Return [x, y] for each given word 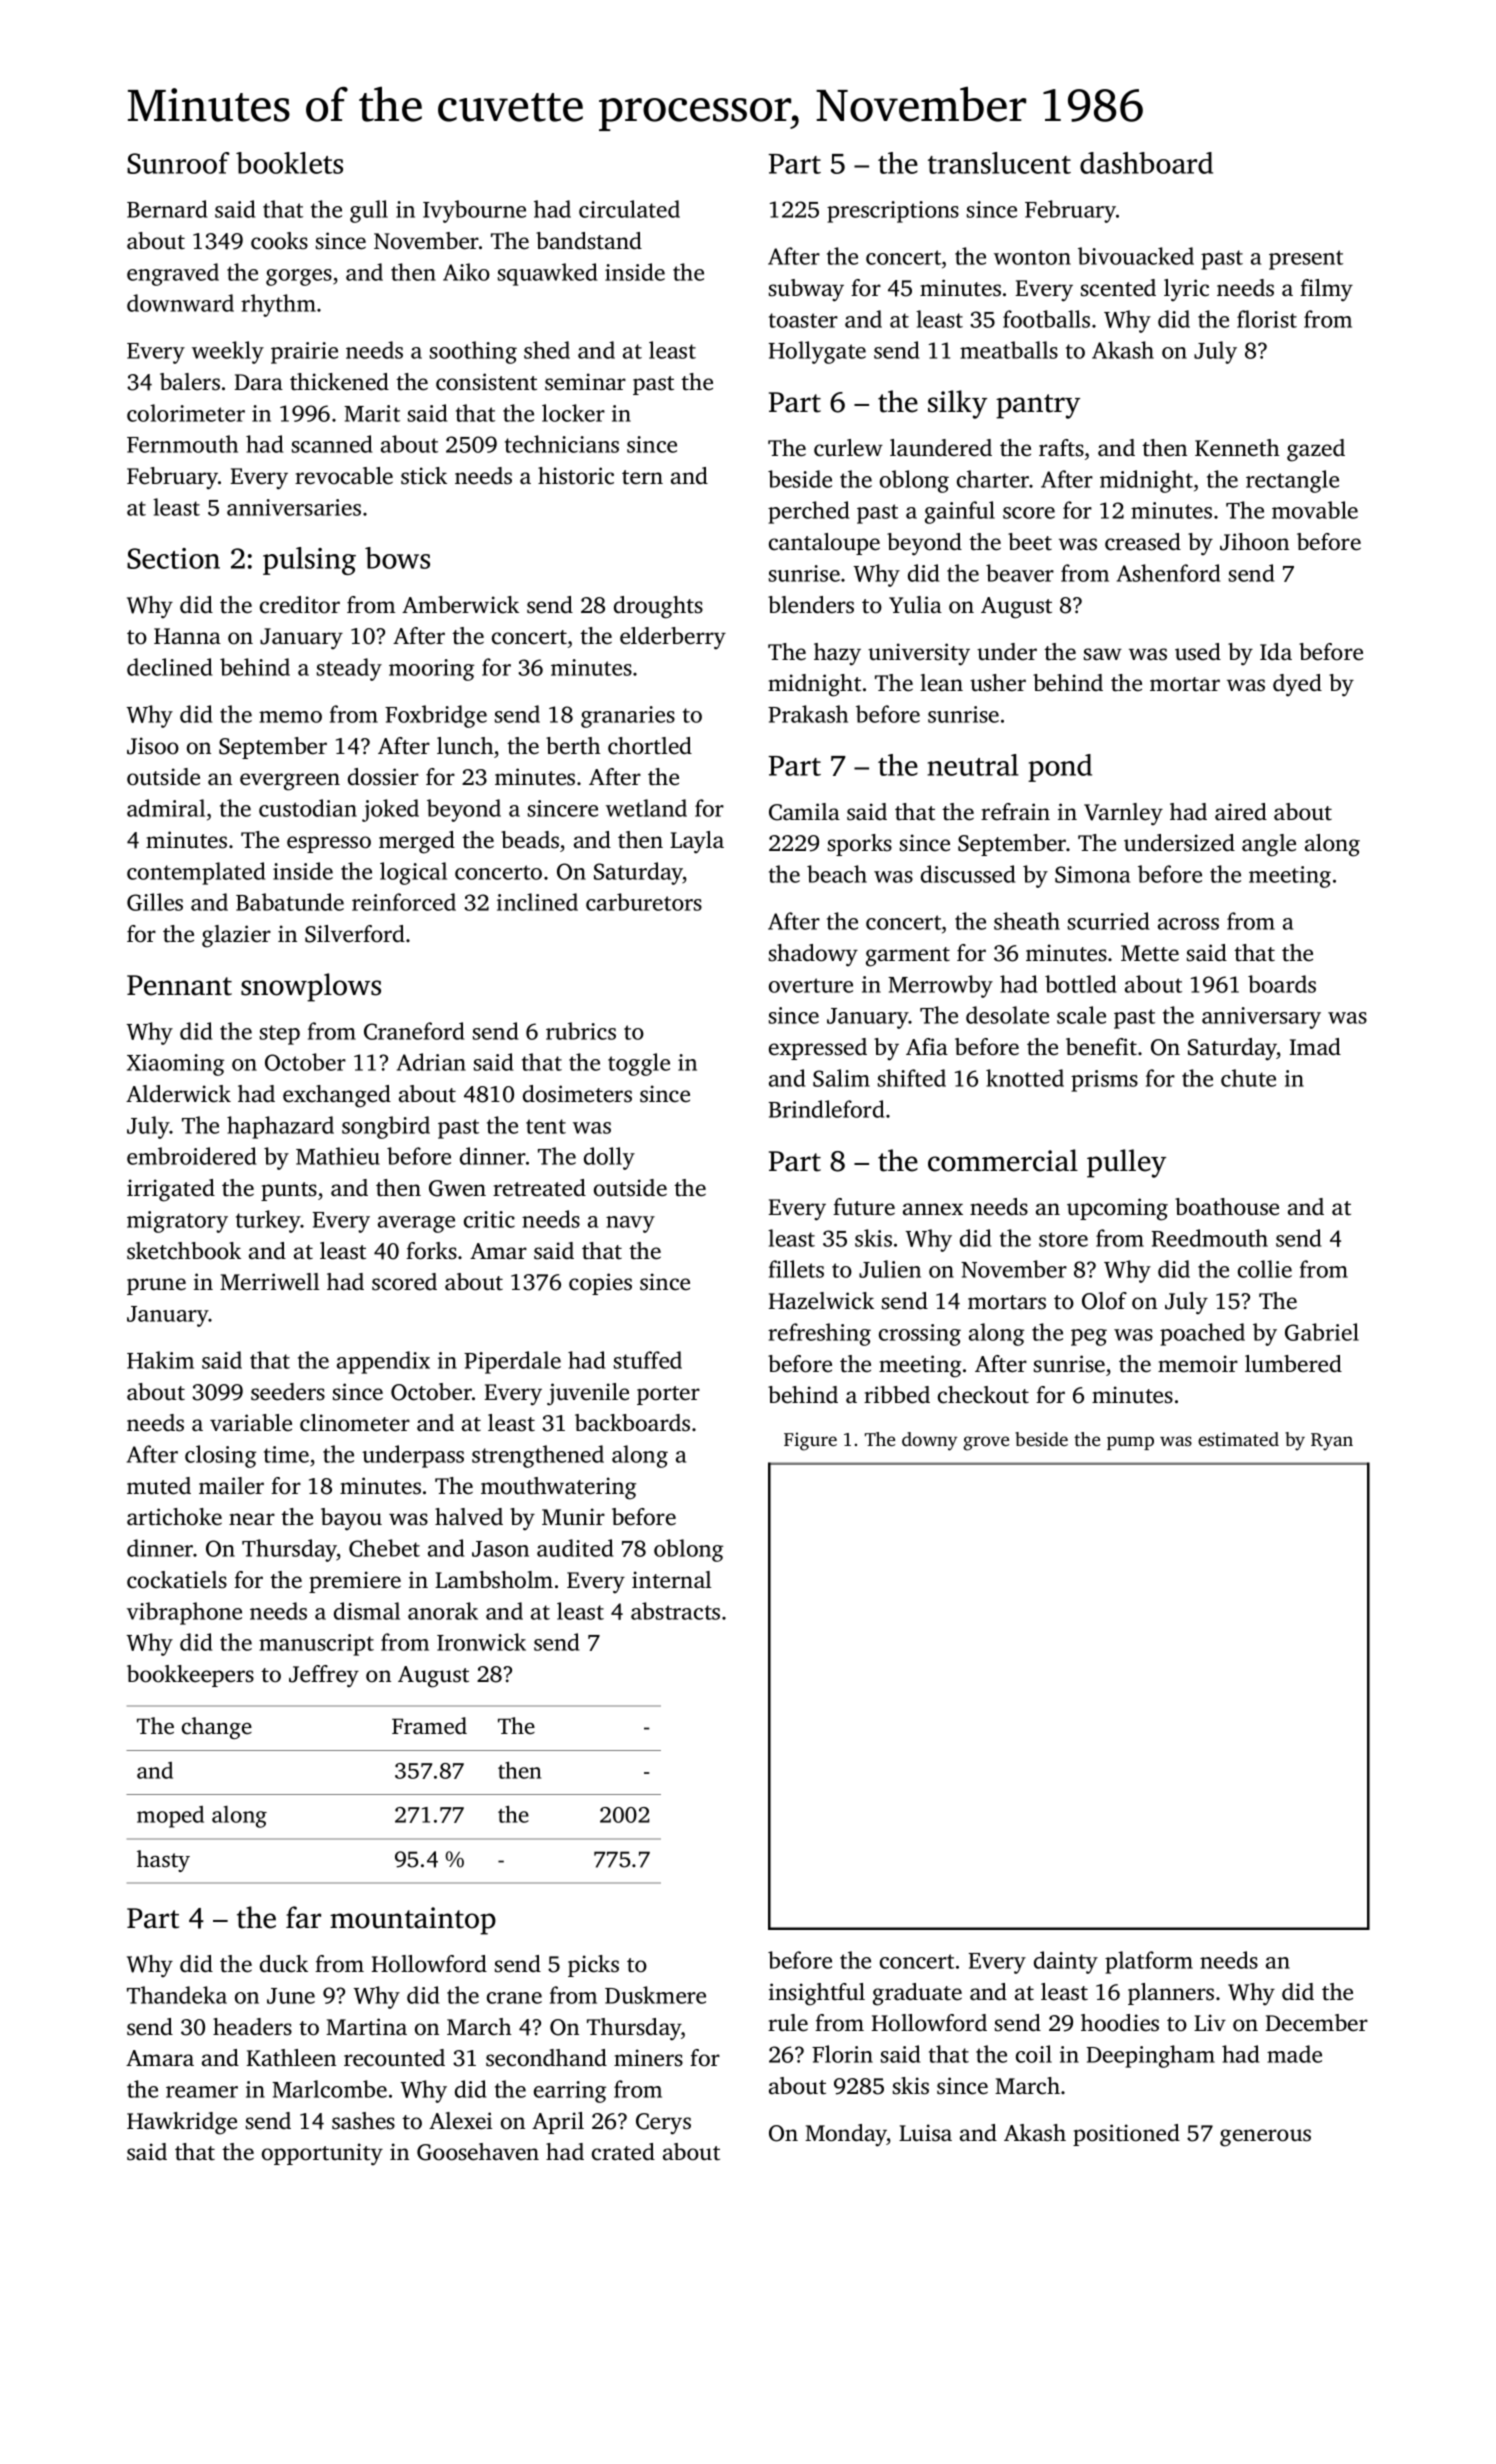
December [1316, 2023]
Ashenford [1168, 573]
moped [170, 1817]
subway [806, 290]
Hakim [160, 1360]
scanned [332, 444]
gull [369, 211]
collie [1265, 1269]
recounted [394, 2058]
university [919, 654]
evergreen [290, 782]
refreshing [819, 1334]
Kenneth [1237, 448]
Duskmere [655, 1995]
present [1306, 260]
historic [576, 476]
